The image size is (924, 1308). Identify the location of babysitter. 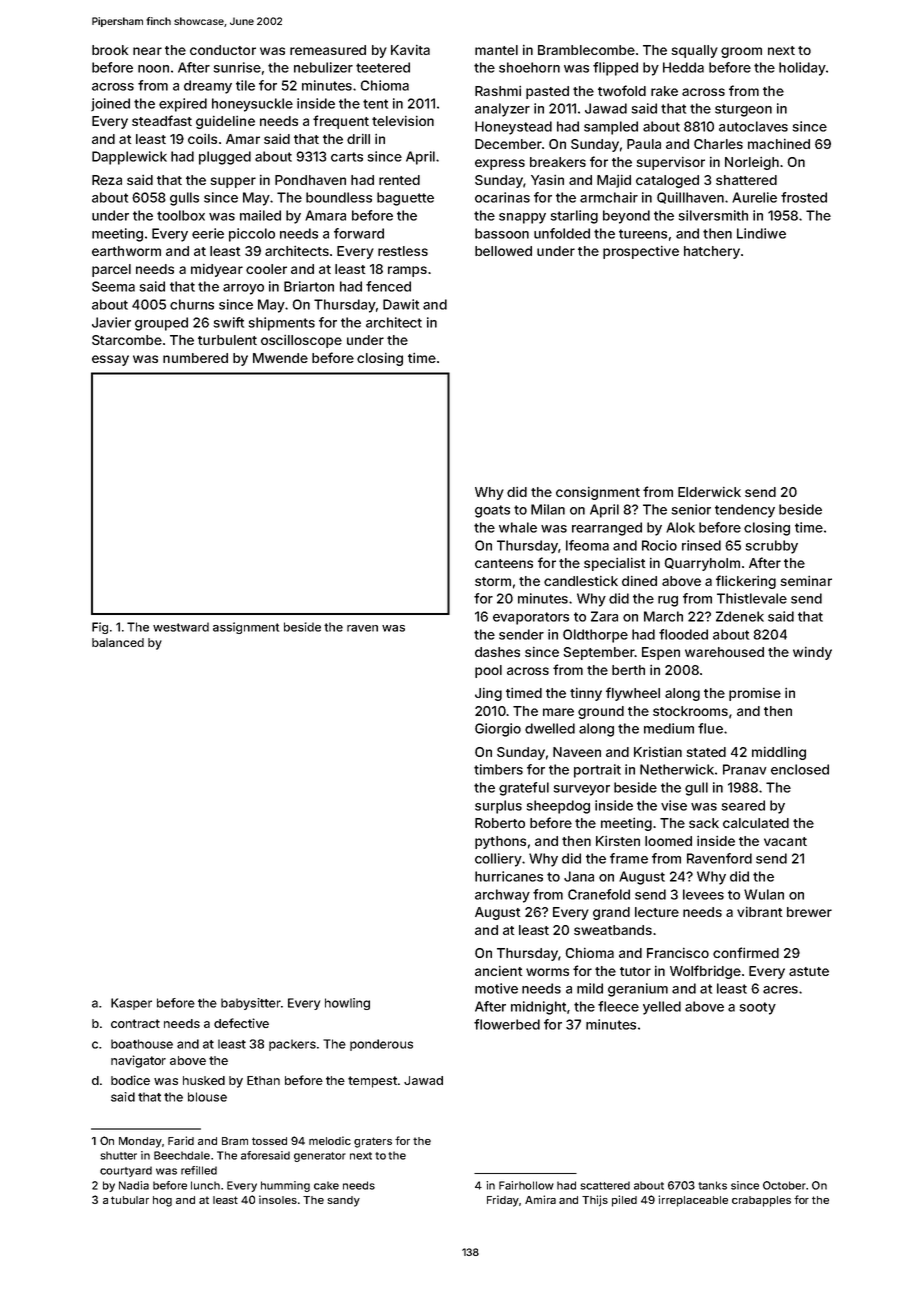
(251, 1004).
